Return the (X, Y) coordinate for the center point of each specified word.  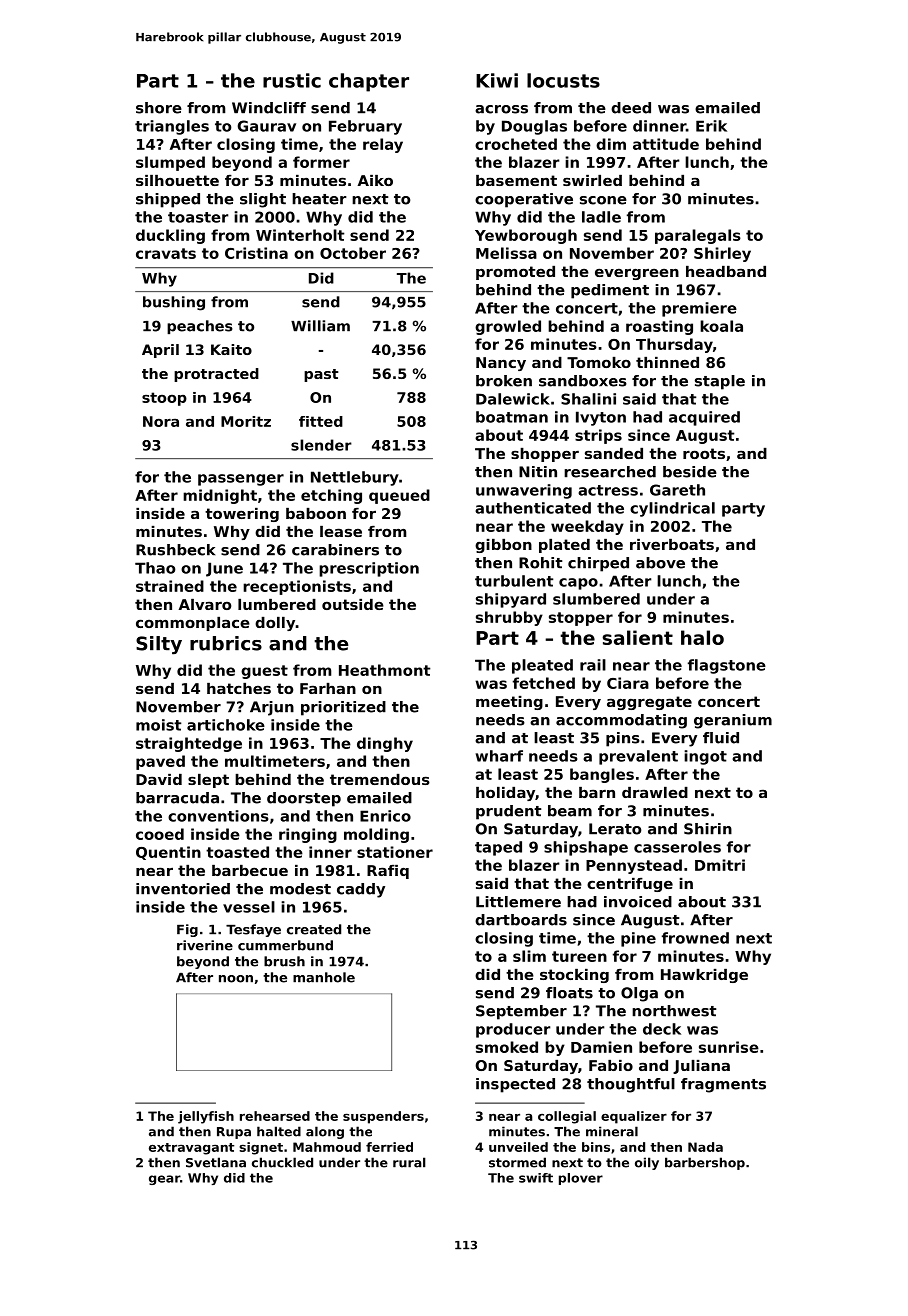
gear (164, 1180)
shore (159, 108)
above (660, 563)
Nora (161, 421)
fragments (723, 1085)
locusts (563, 80)
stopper (581, 619)
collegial (567, 1117)
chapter (369, 82)
